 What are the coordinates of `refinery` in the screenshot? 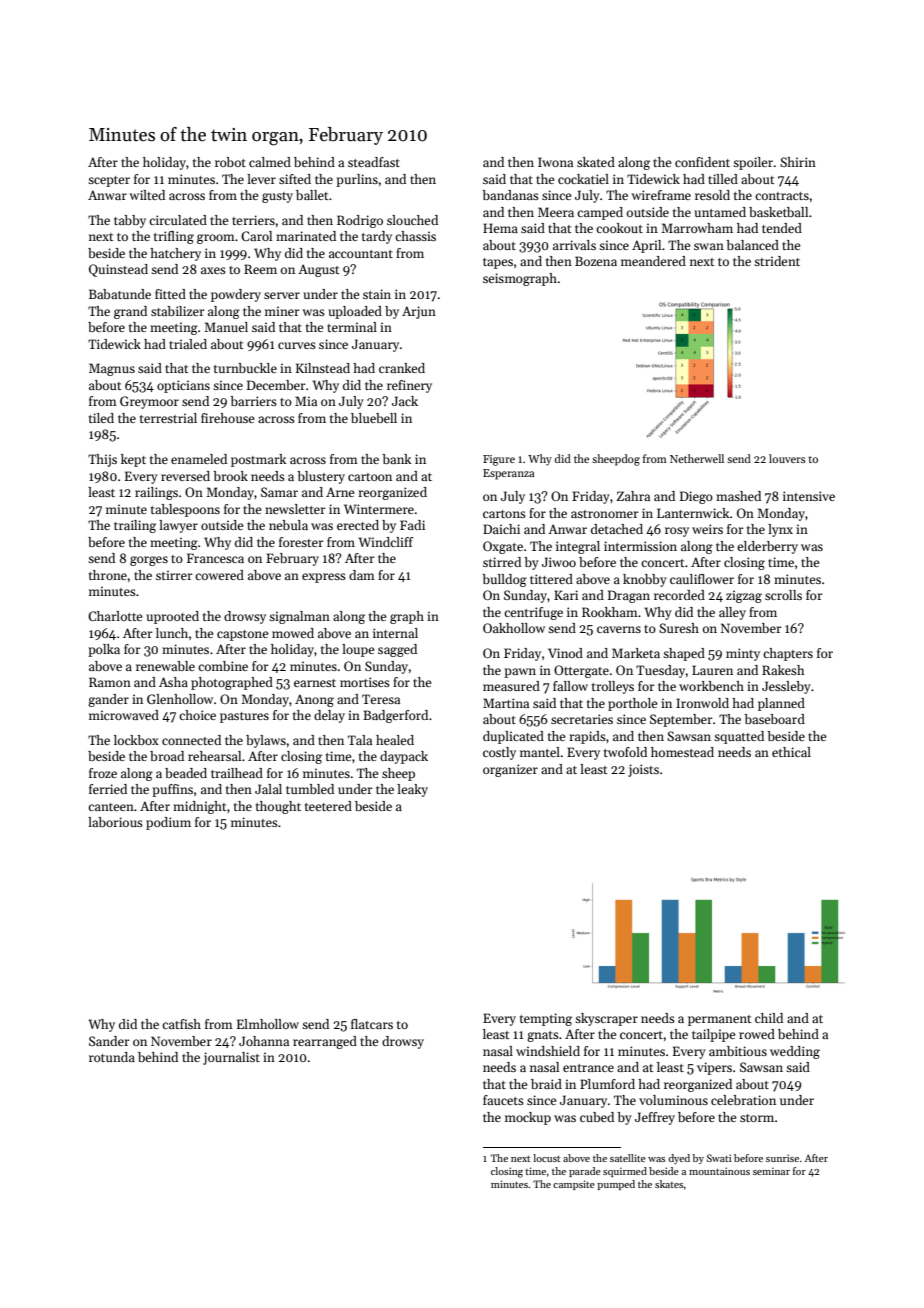 It's located at (409, 386).
